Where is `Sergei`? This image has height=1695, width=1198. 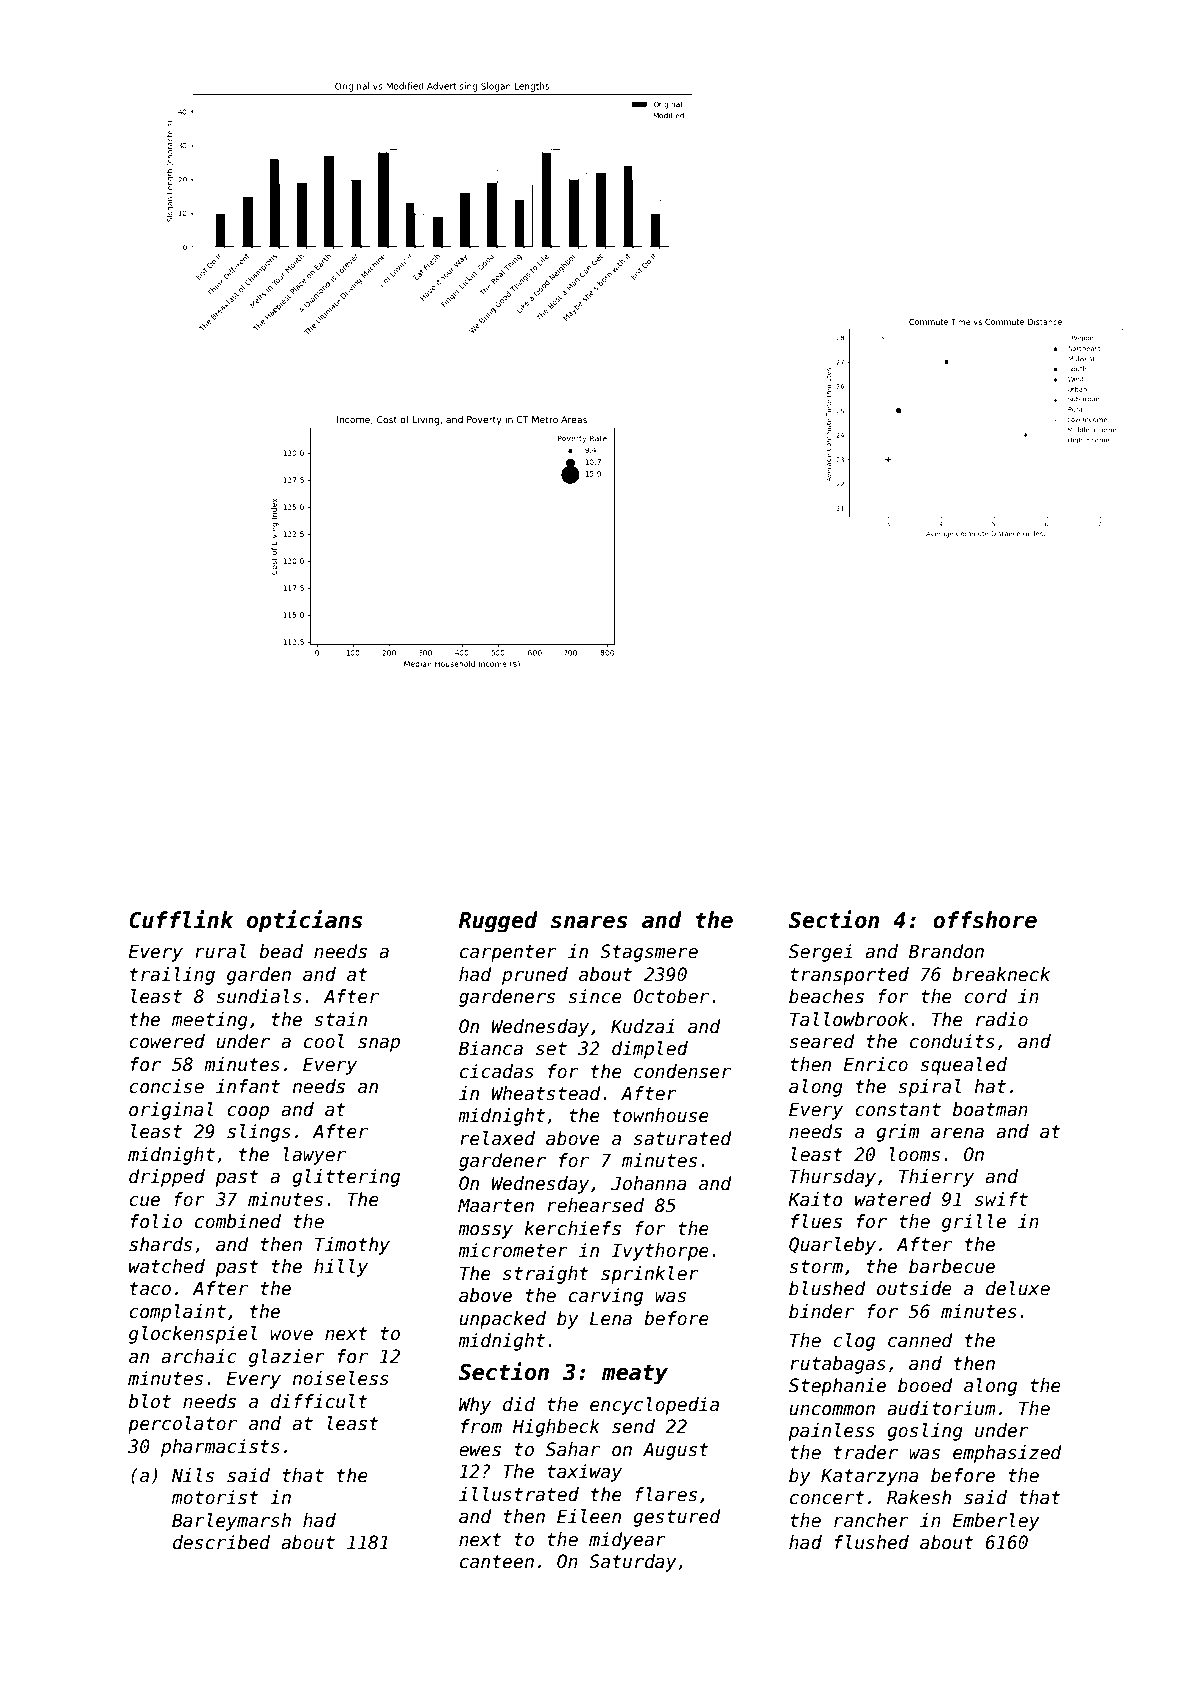 Sergei is located at coordinates (820, 953).
